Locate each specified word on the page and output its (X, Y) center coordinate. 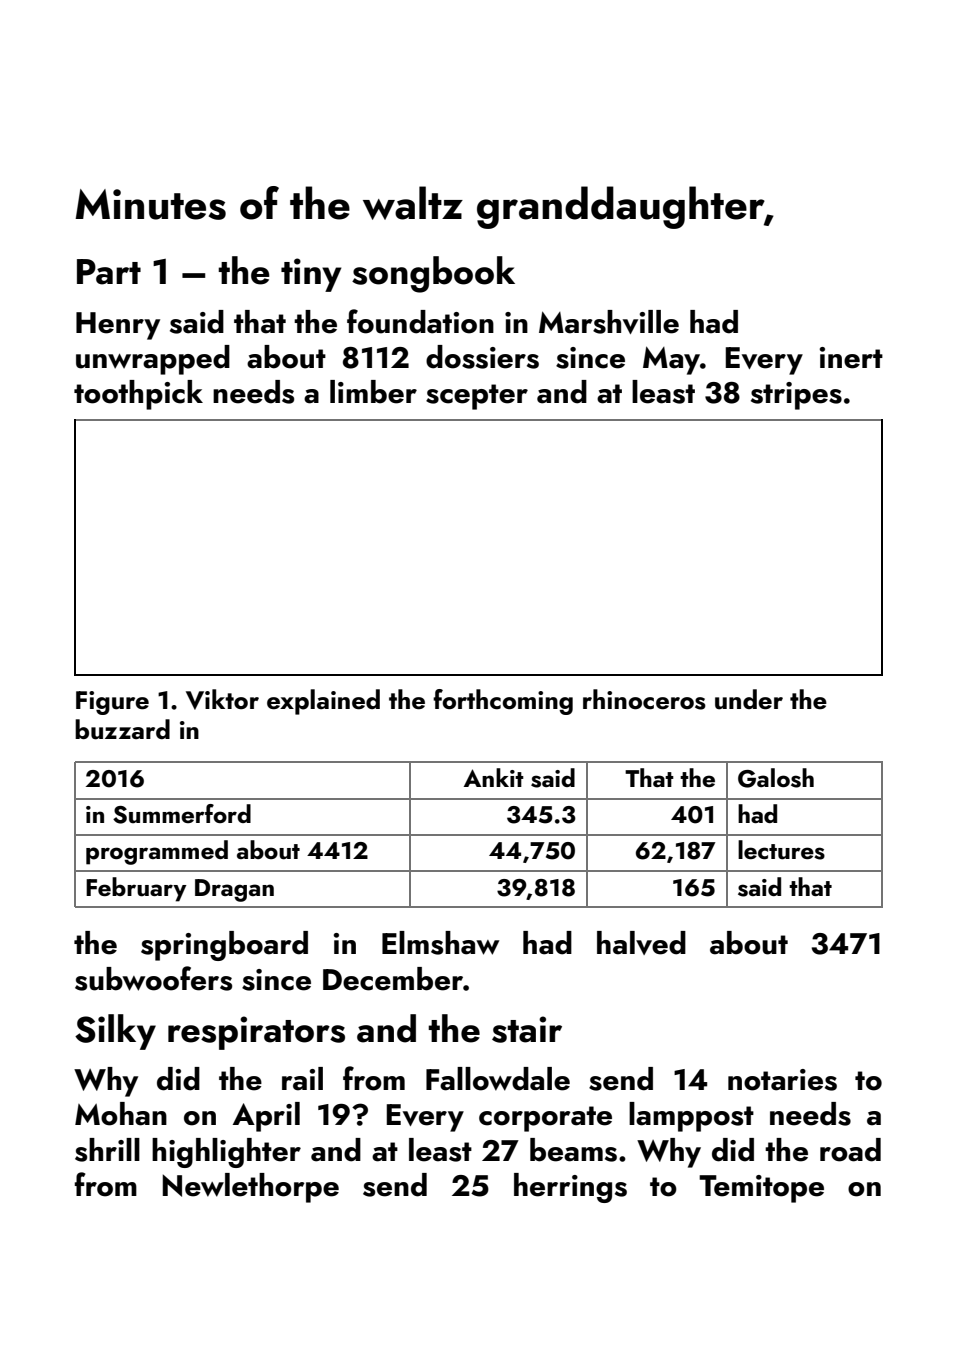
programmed (157, 852)
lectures (781, 850)
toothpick (138, 395)
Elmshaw (440, 943)
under (749, 699)
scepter (477, 397)
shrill (107, 1150)
